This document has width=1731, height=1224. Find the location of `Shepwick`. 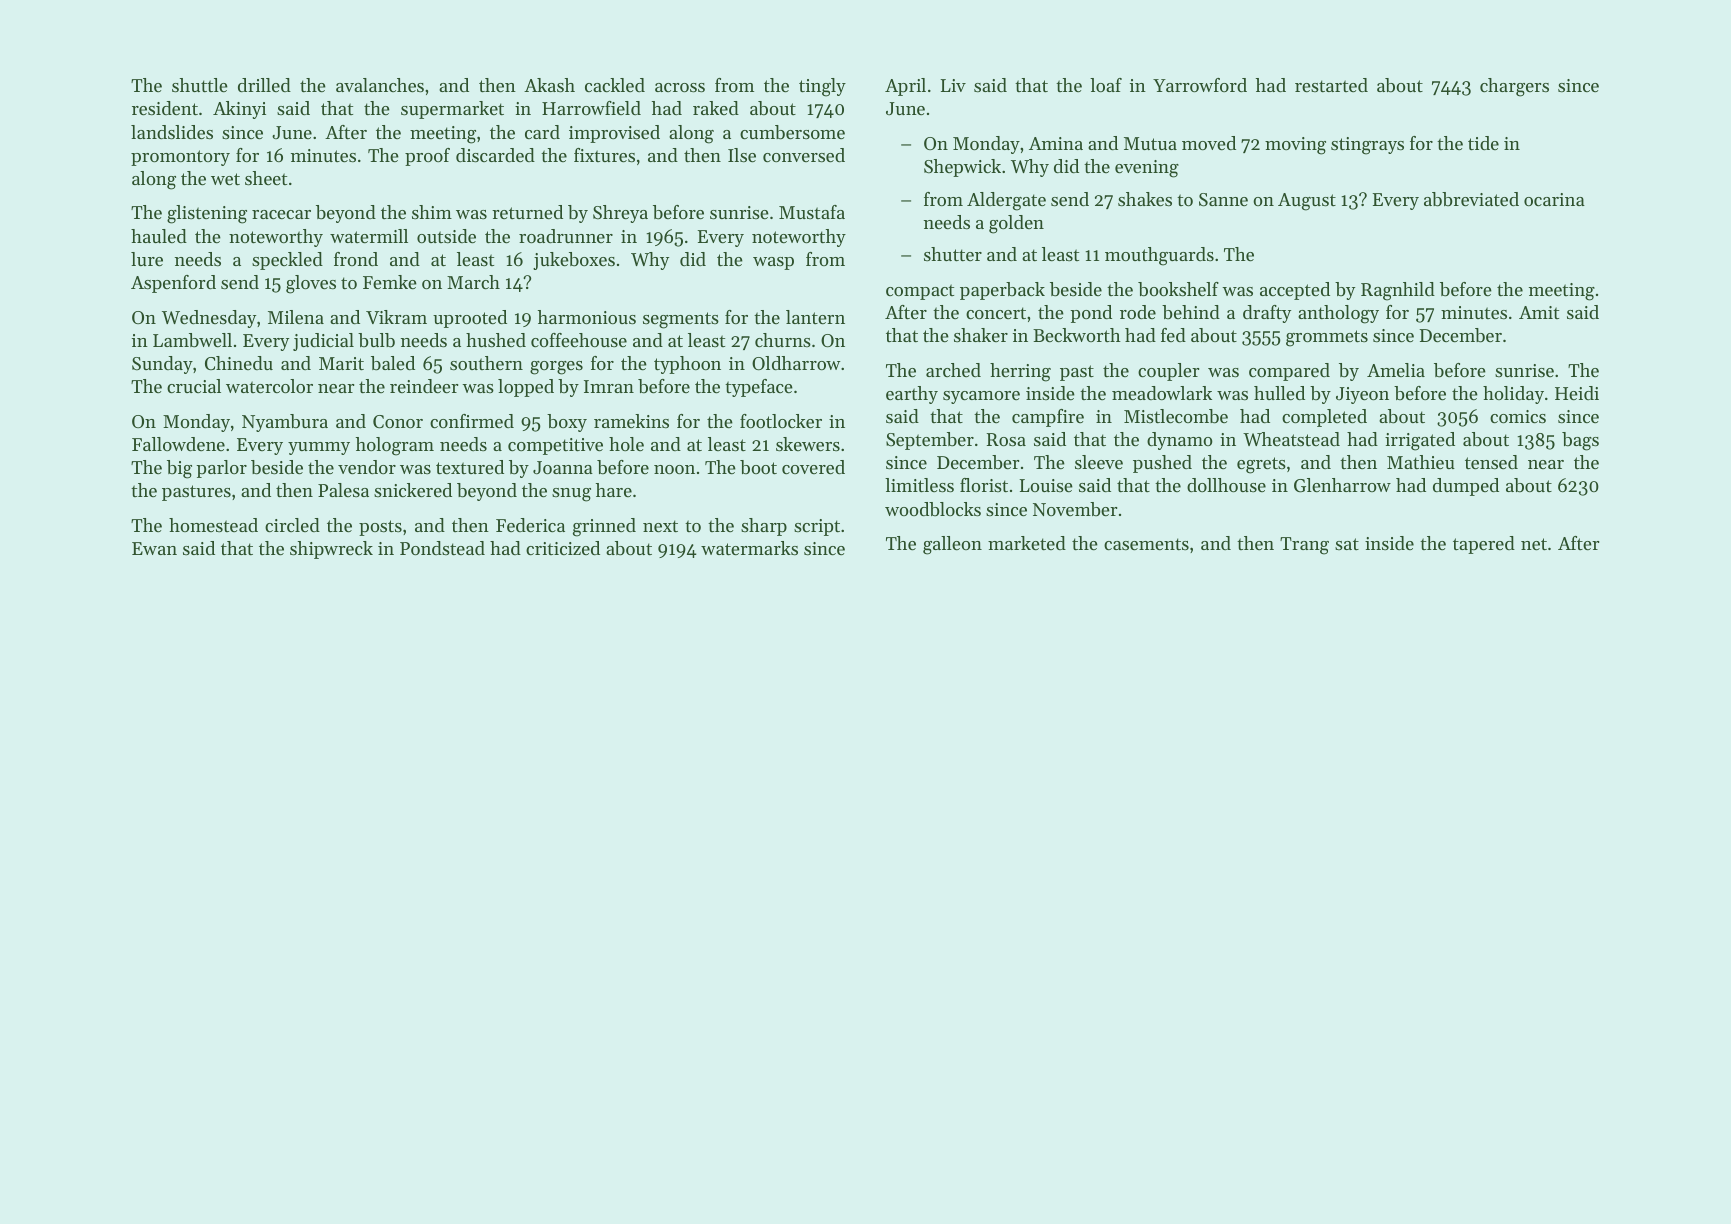

Shepwick is located at coordinates (962, 168).
